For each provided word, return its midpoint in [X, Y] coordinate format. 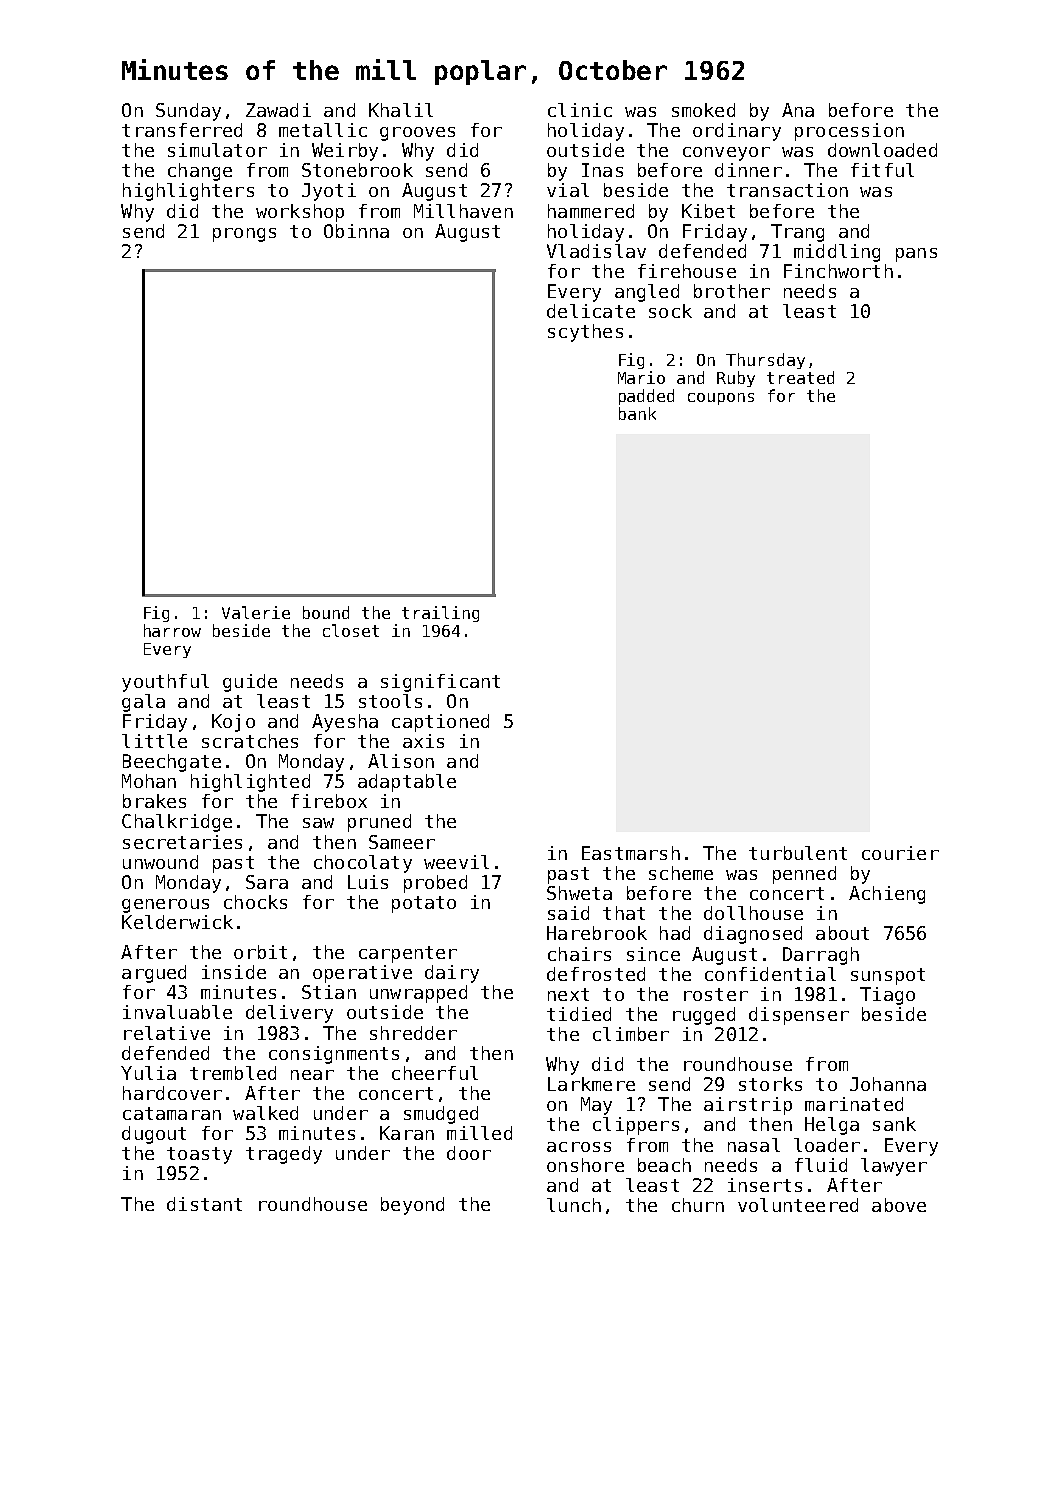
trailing [440, 614]
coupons [721, 399]
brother [732, 291]
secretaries [182, 842]
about [842, 933]
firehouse [687, 271]
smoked [703, 110]
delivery [289, 1014]
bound [326, 612]
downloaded [882, 150]
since [653, 954]
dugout [154, 1135]
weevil [456, 862]
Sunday [188, 112]
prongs [244, 235]
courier [900, 853]
